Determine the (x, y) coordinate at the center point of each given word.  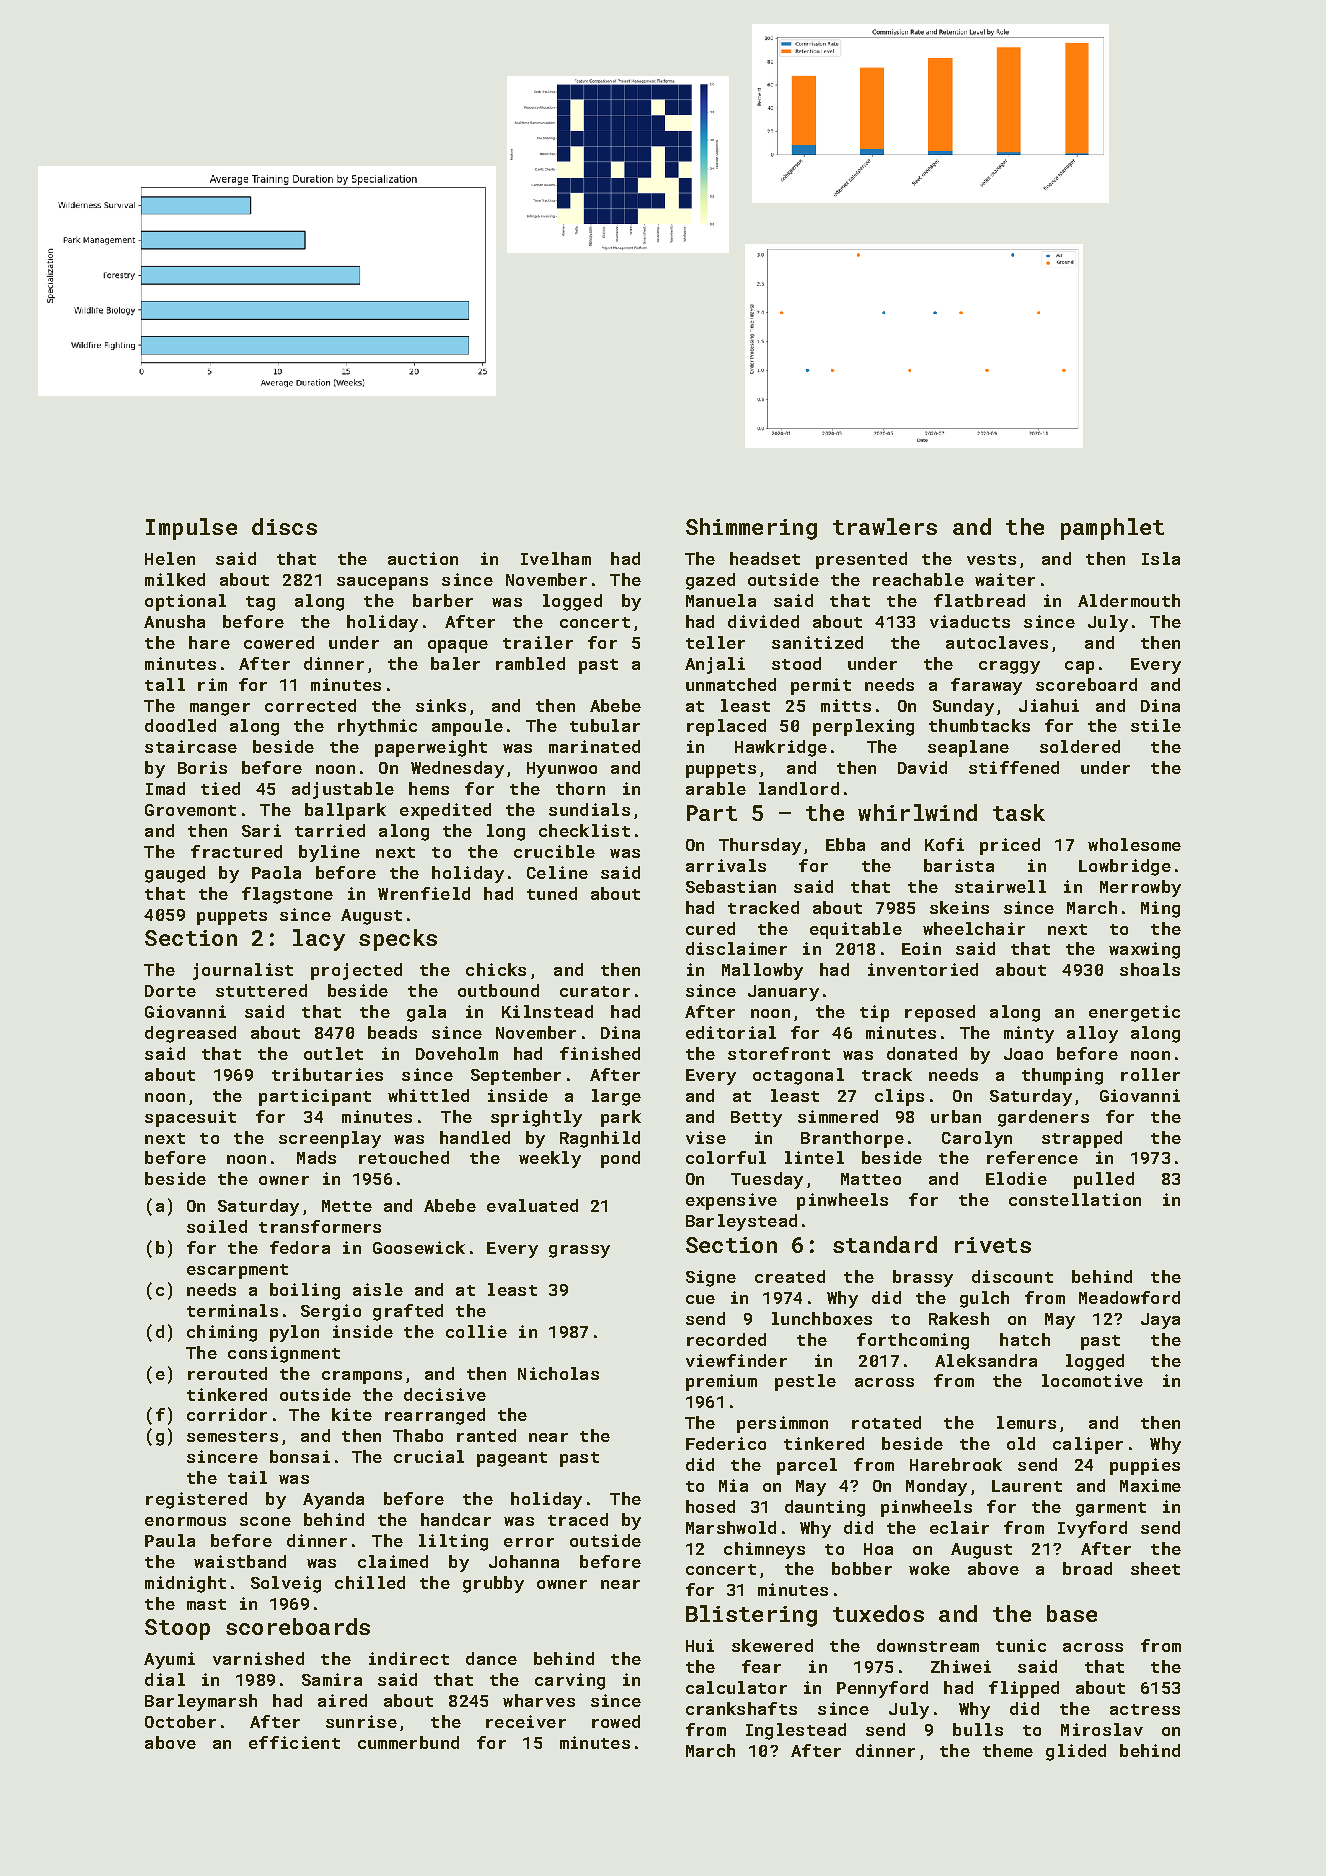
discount (1012, 1276)
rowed (616, 1721)
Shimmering (751, 529)
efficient (294, 1742)
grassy (579, 1251)
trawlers (885, 526)
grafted (408, 1312)
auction (423, 558)
